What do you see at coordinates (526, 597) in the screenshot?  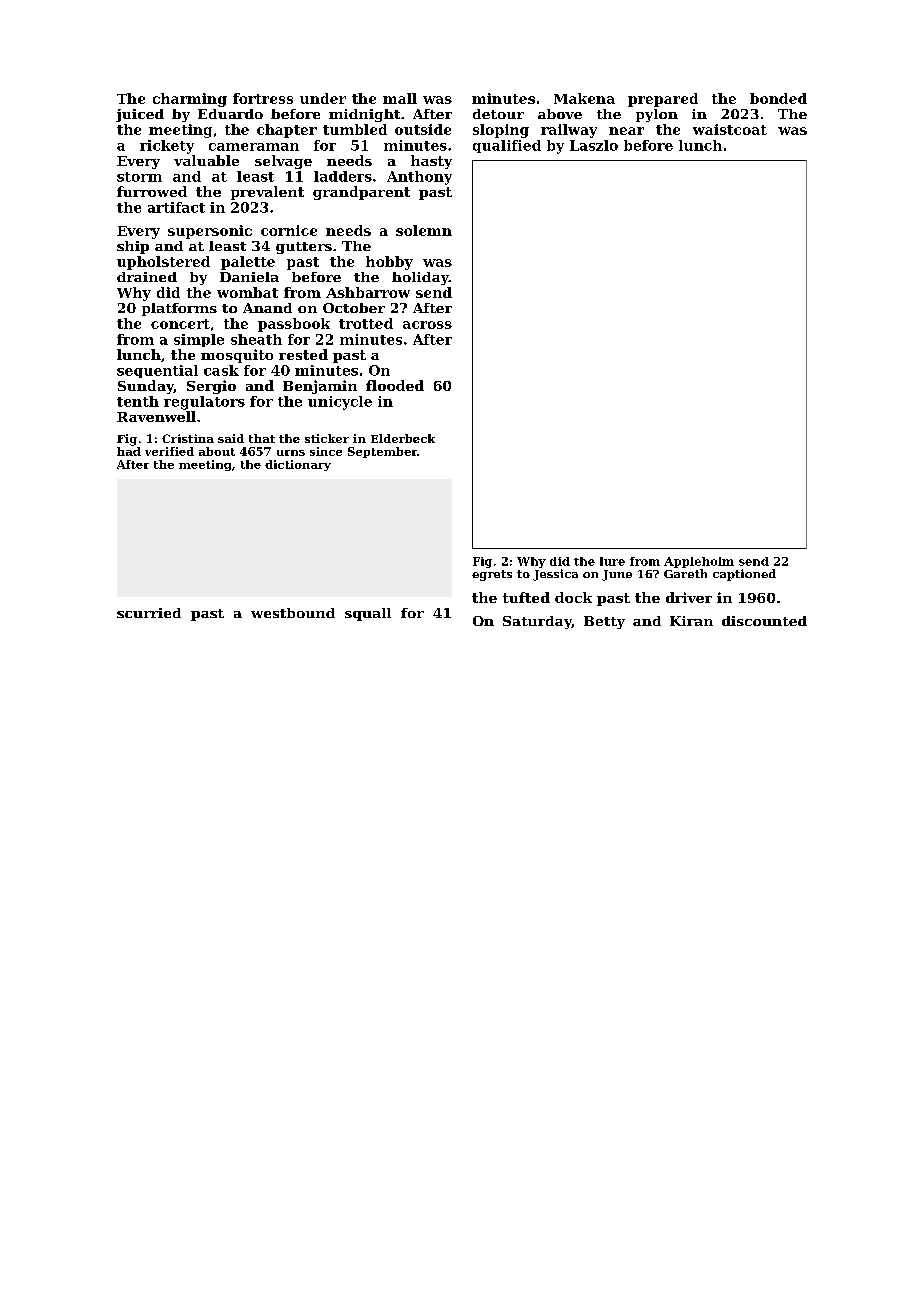 I see `tufted` at bounding box center [526, 597].
